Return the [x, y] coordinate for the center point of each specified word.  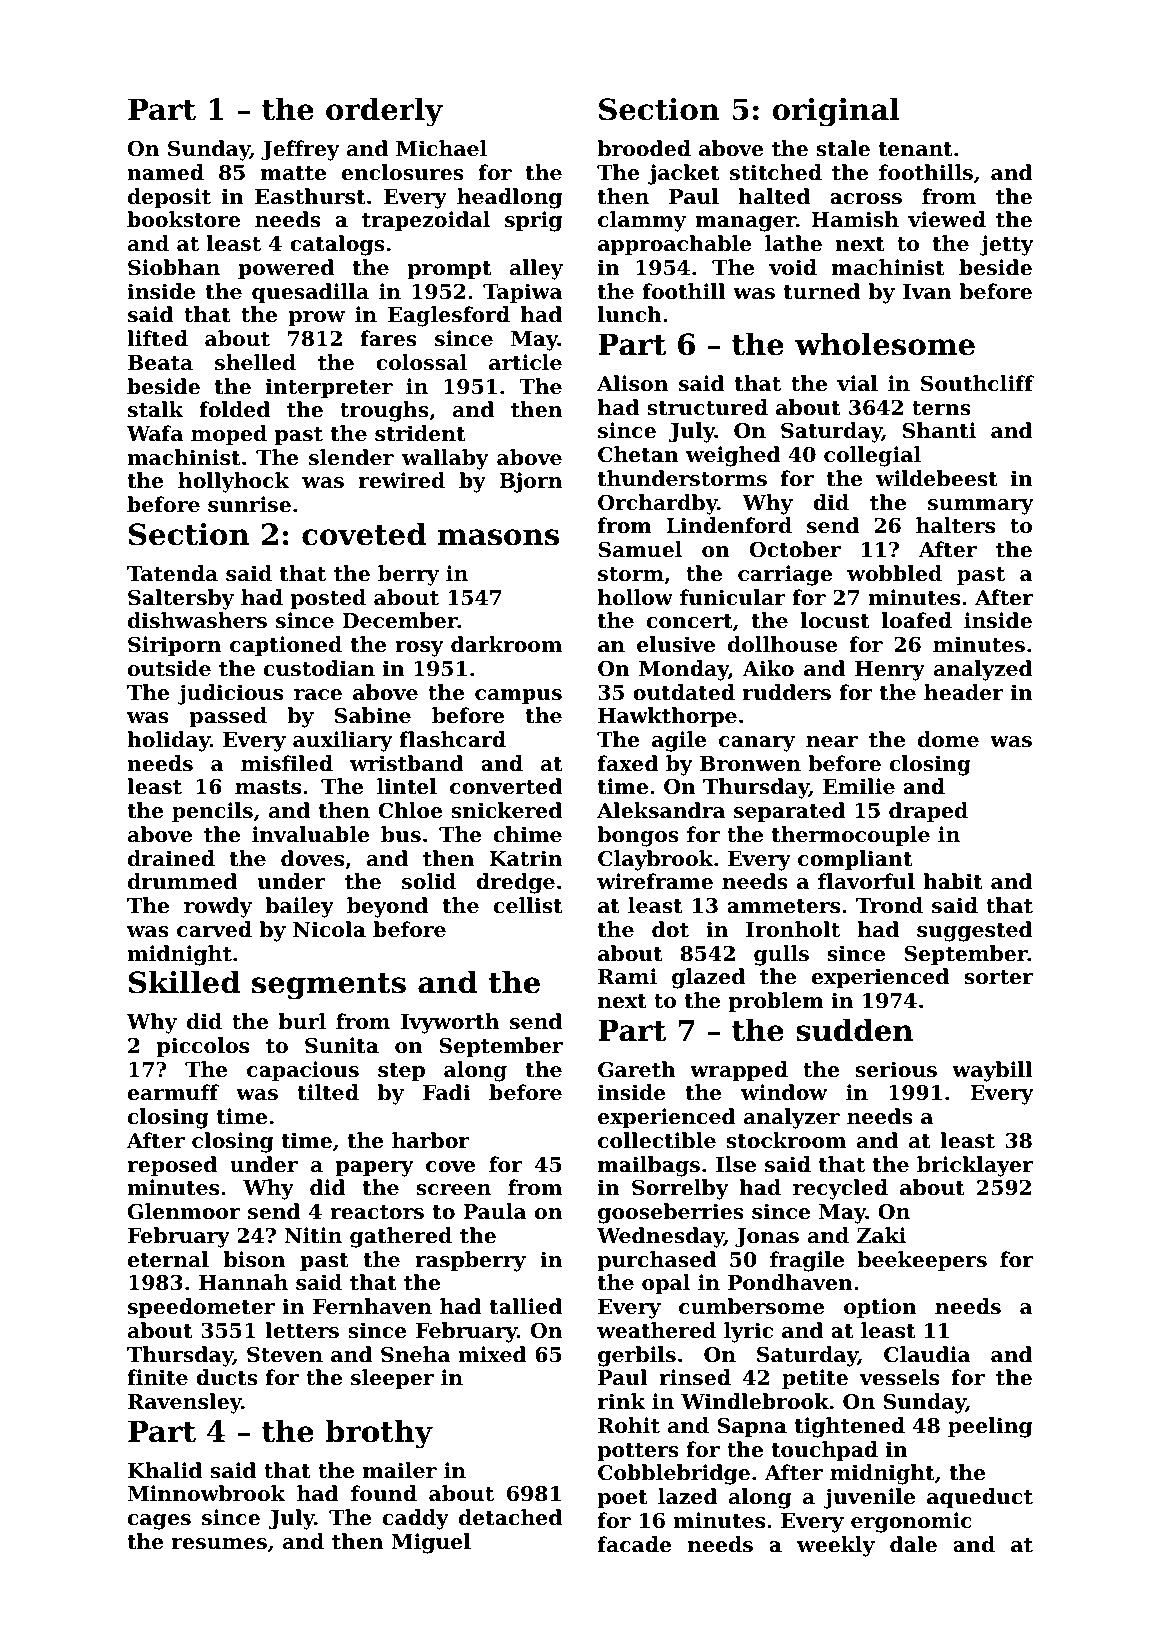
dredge [515, 883]
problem [776, 1002]
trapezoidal [426, 221]
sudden [854, 1030]
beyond [387, 907]
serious [896, 1069]
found [384, 1493]
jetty [1006, 245]
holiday [168, 741]
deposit [169, 198]
